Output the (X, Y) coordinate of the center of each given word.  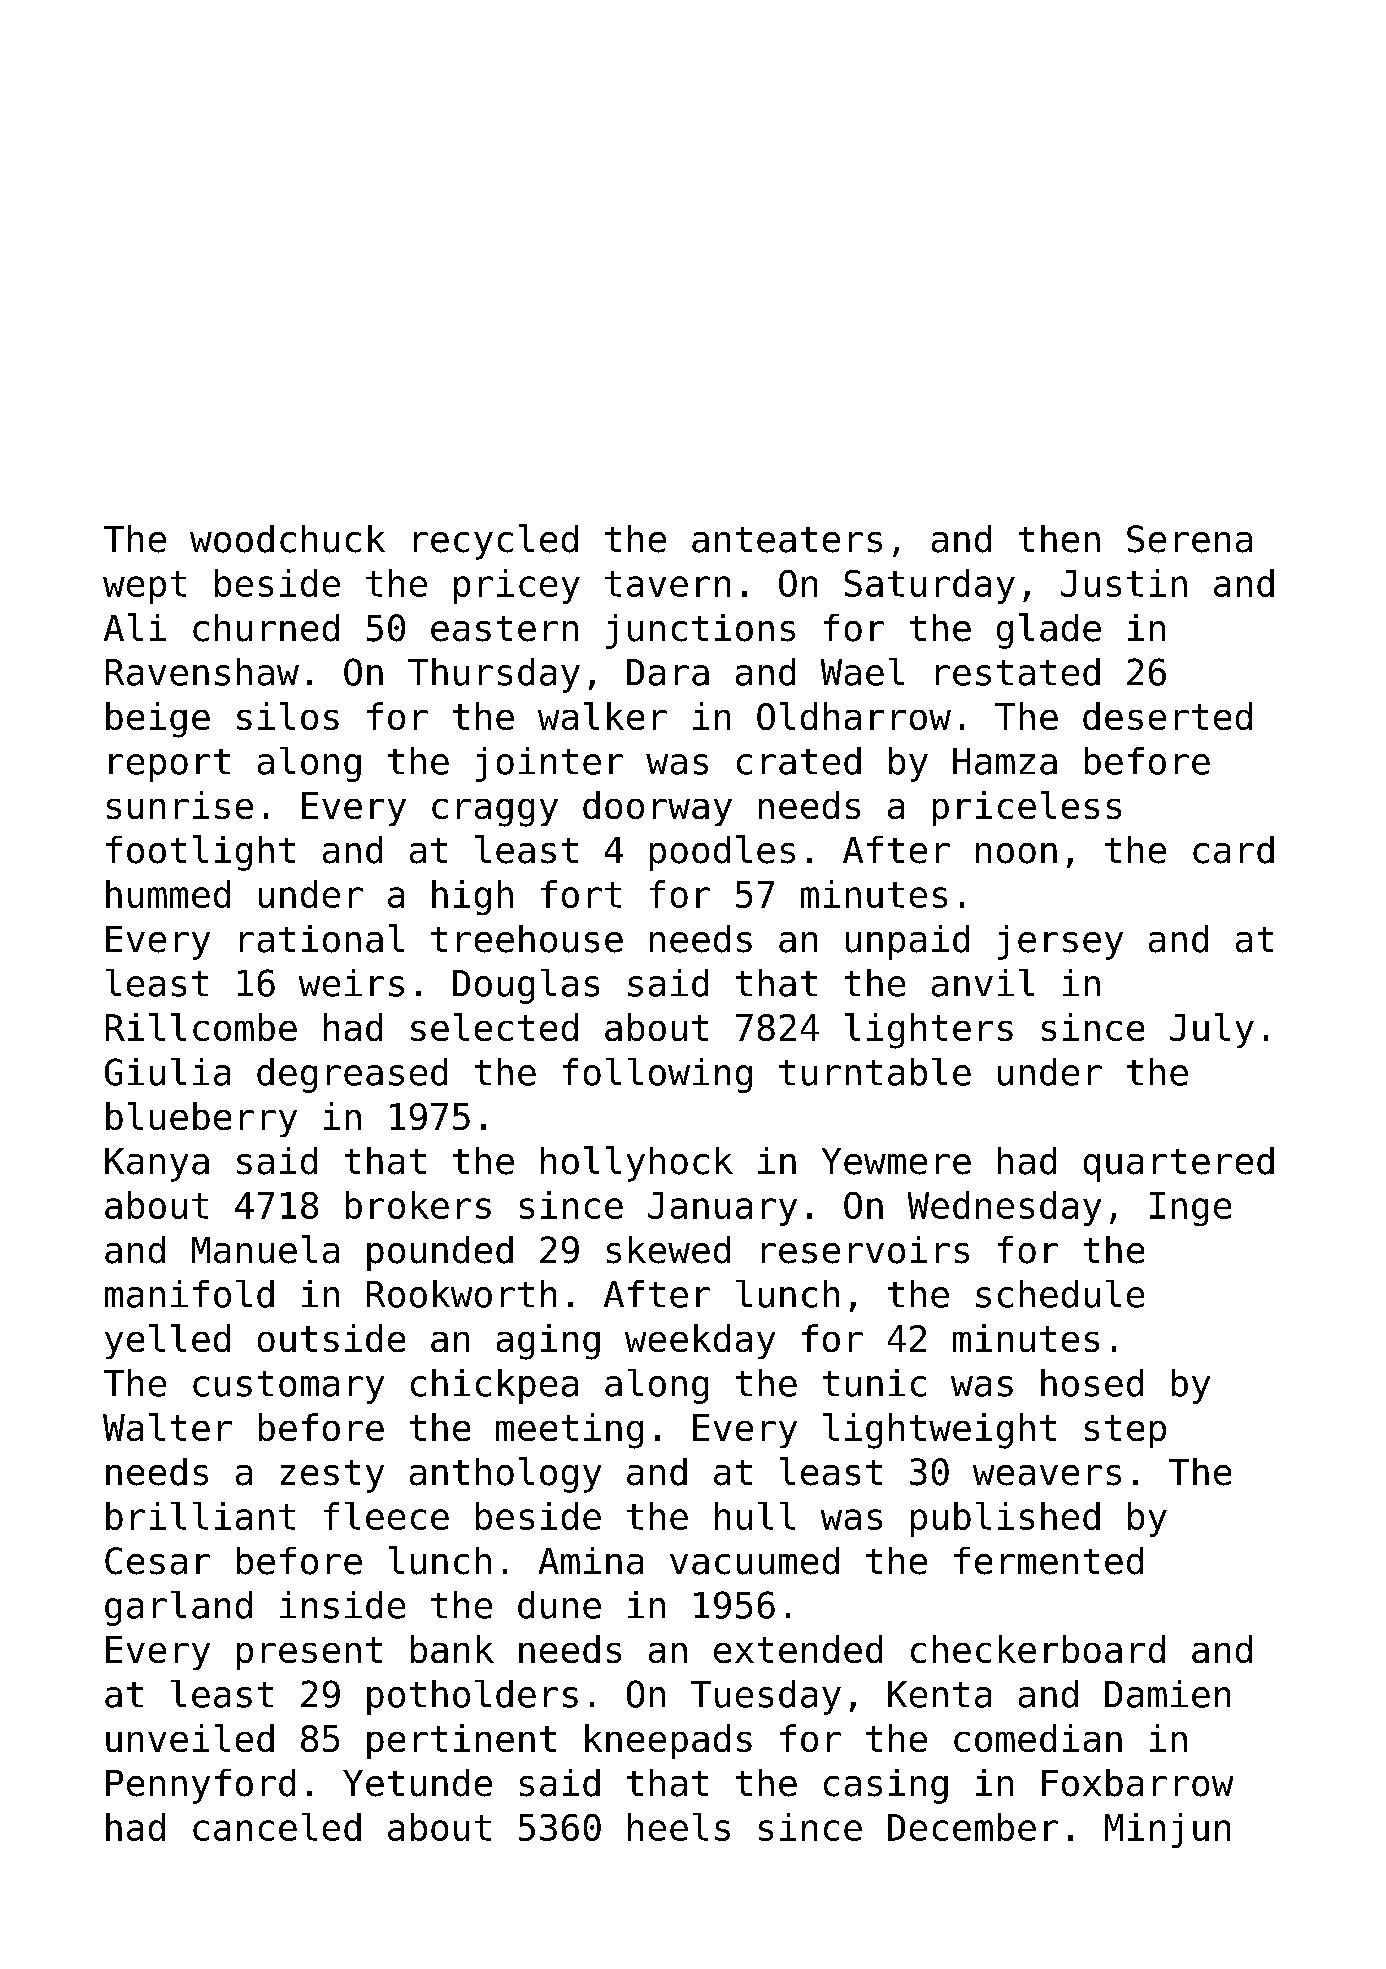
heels (679, 1827)
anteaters (787, 540)
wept (144, 587)
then (1059, 539)
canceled (277, 1827)
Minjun (1167, 1830)
